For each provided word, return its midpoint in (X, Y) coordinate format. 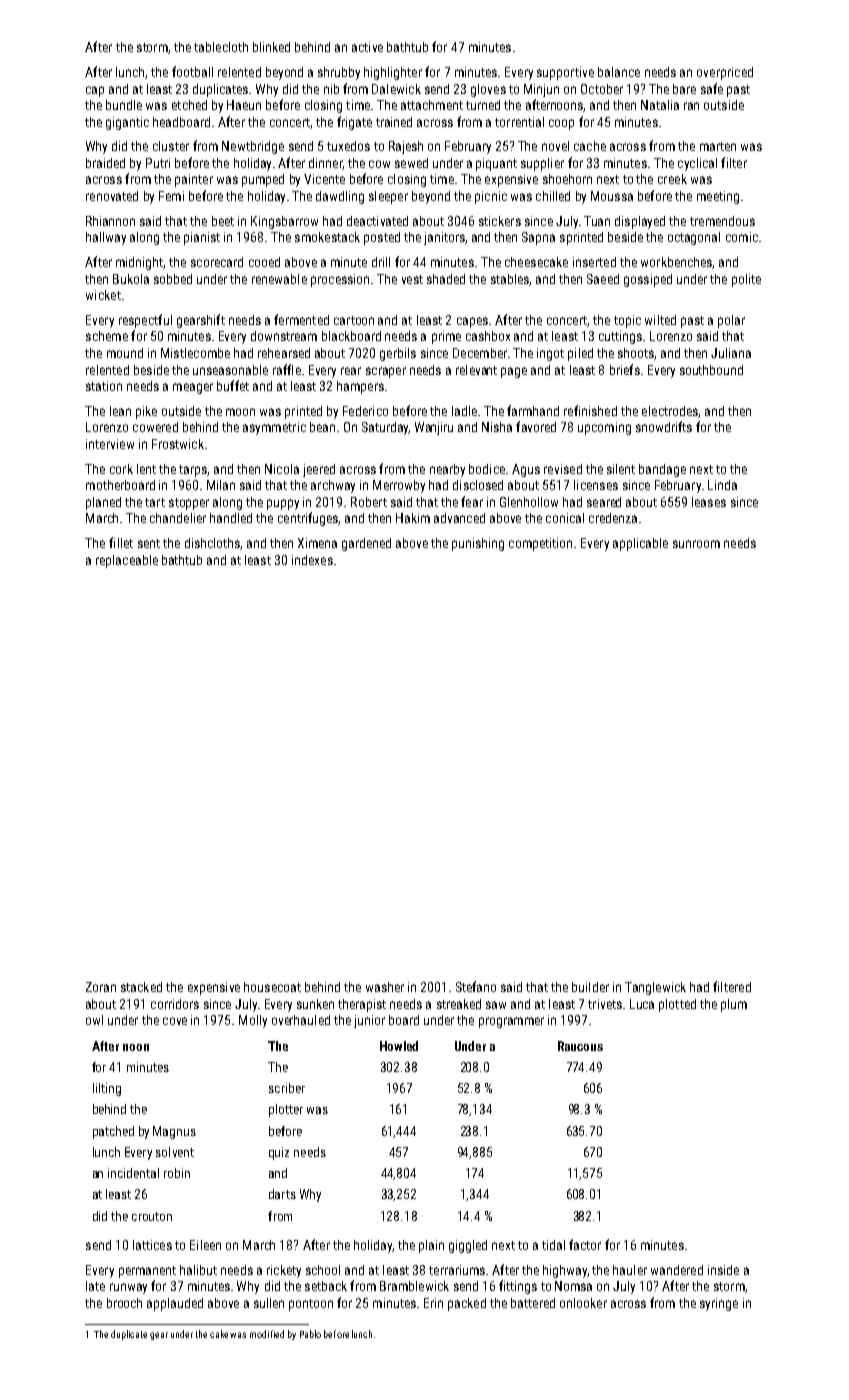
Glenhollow (529, 502)
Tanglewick (655, 988)
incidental (133, 1173)
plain (431, 1246)
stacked (141, 987)
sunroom (696, 544)
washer (385, 987)
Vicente (324, 179)
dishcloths (212, 543)
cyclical (697, 164)
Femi (171, 196)
